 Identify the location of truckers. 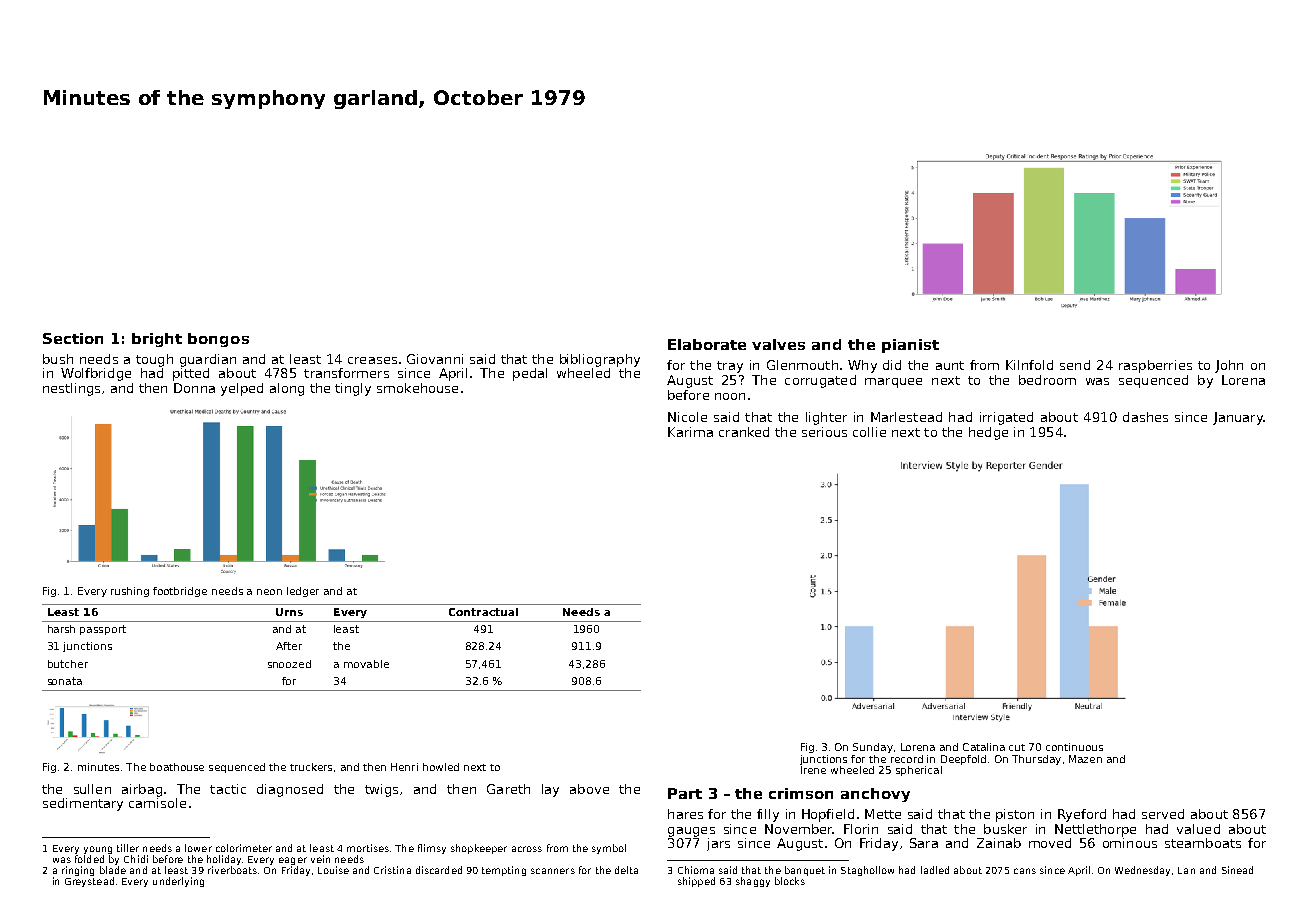
(311, 767).
